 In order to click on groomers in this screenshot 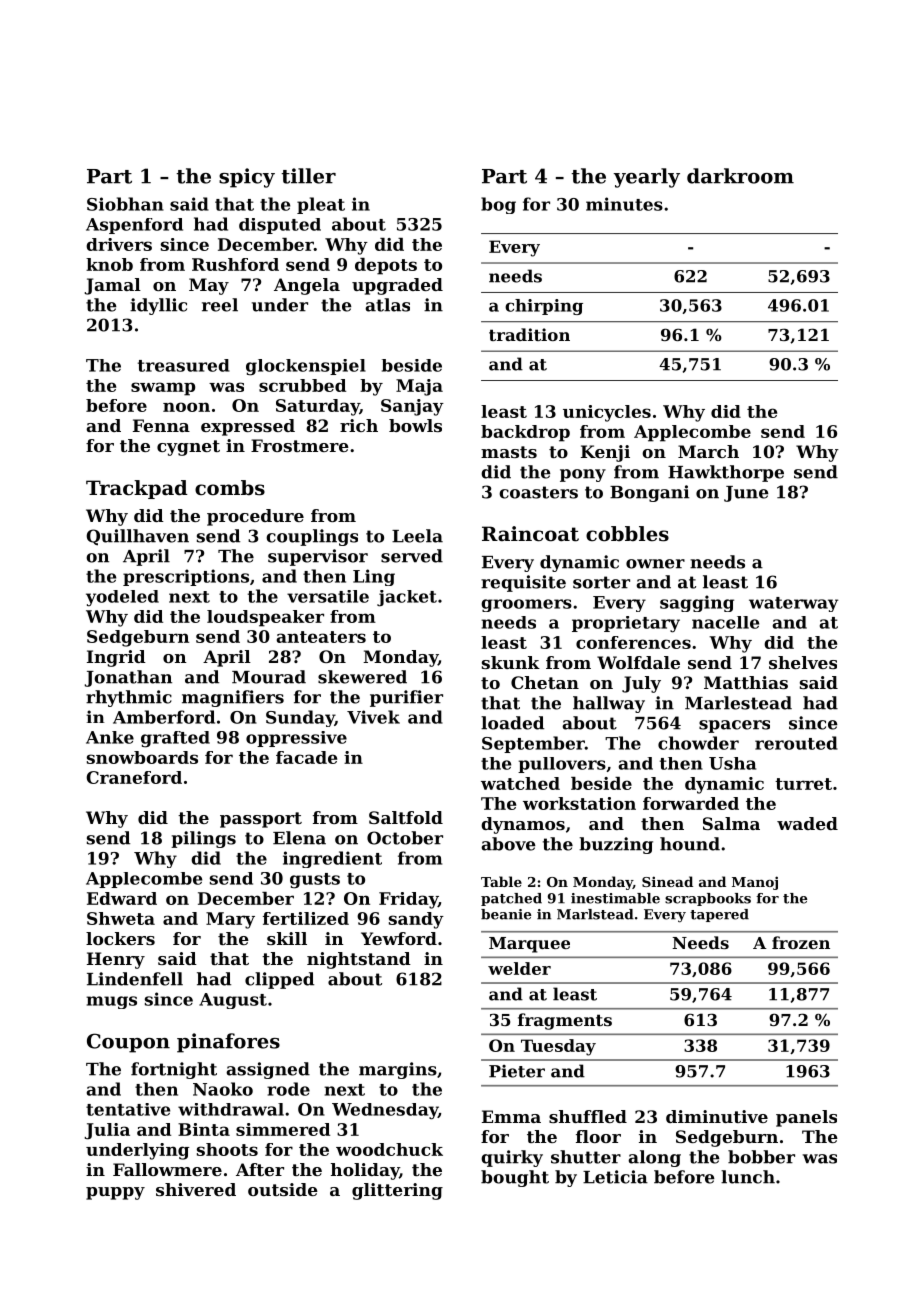, I will do `click(526, 605)`.
